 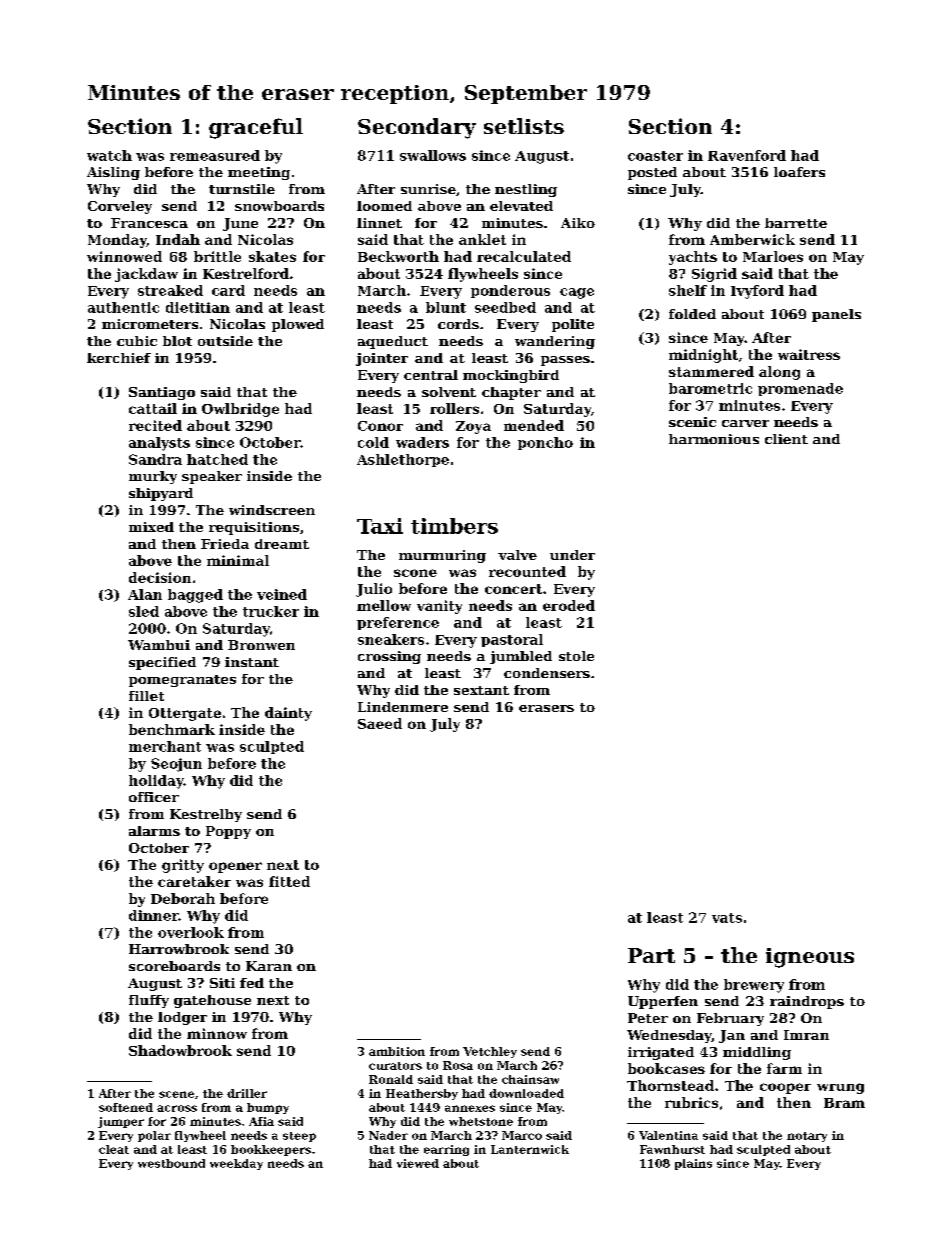 I want to click on Ravenford, so click(x=747, y=155).
